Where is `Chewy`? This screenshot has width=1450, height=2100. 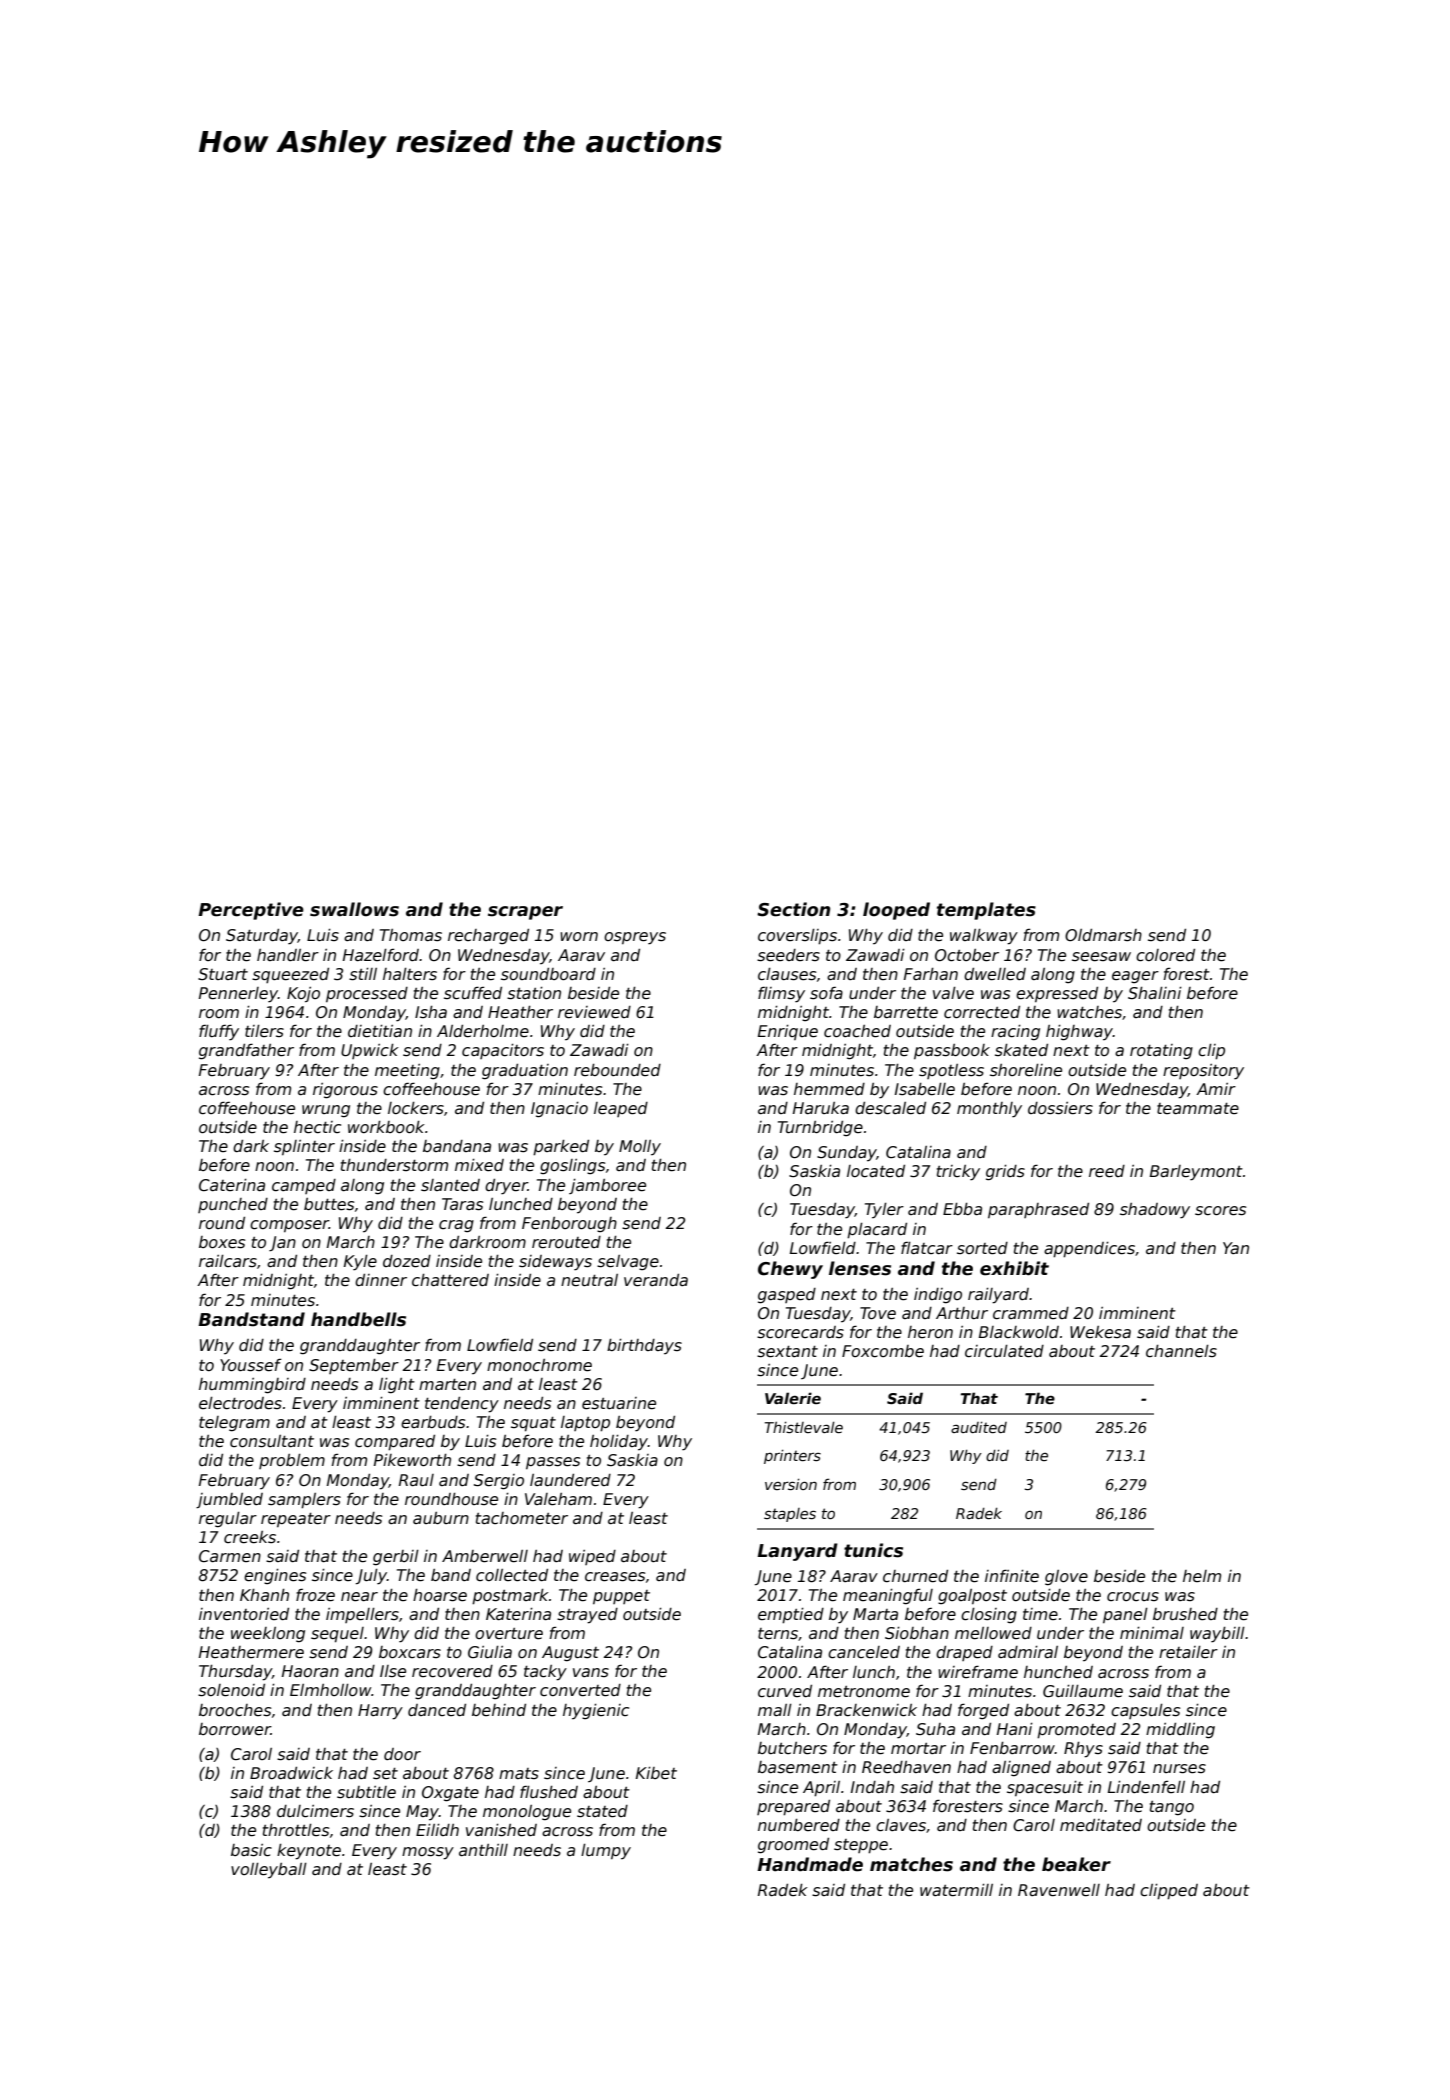 Chewy is located at coordinates (790, 1270).
